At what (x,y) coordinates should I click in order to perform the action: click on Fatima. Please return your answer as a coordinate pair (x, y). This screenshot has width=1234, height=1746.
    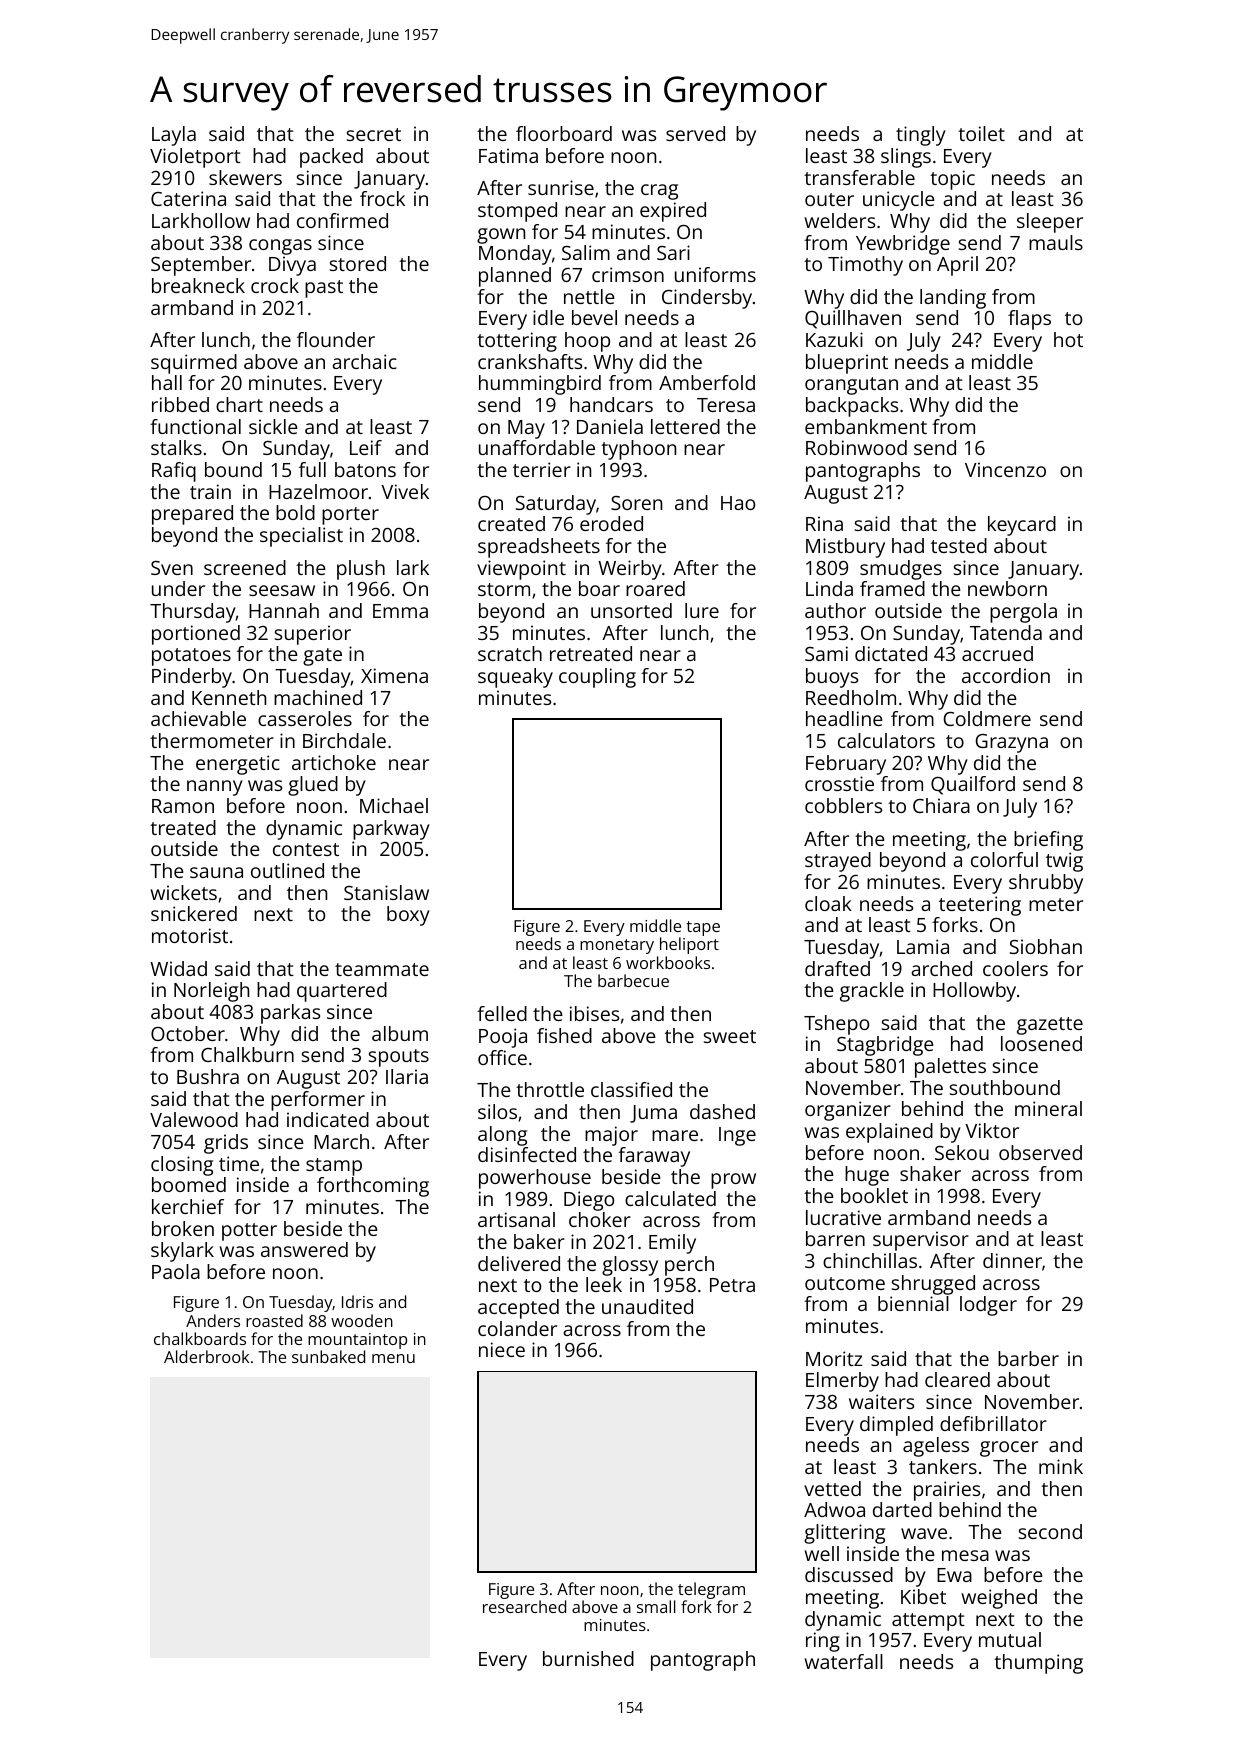
    Looking at the image, I should click on (508, 155).
